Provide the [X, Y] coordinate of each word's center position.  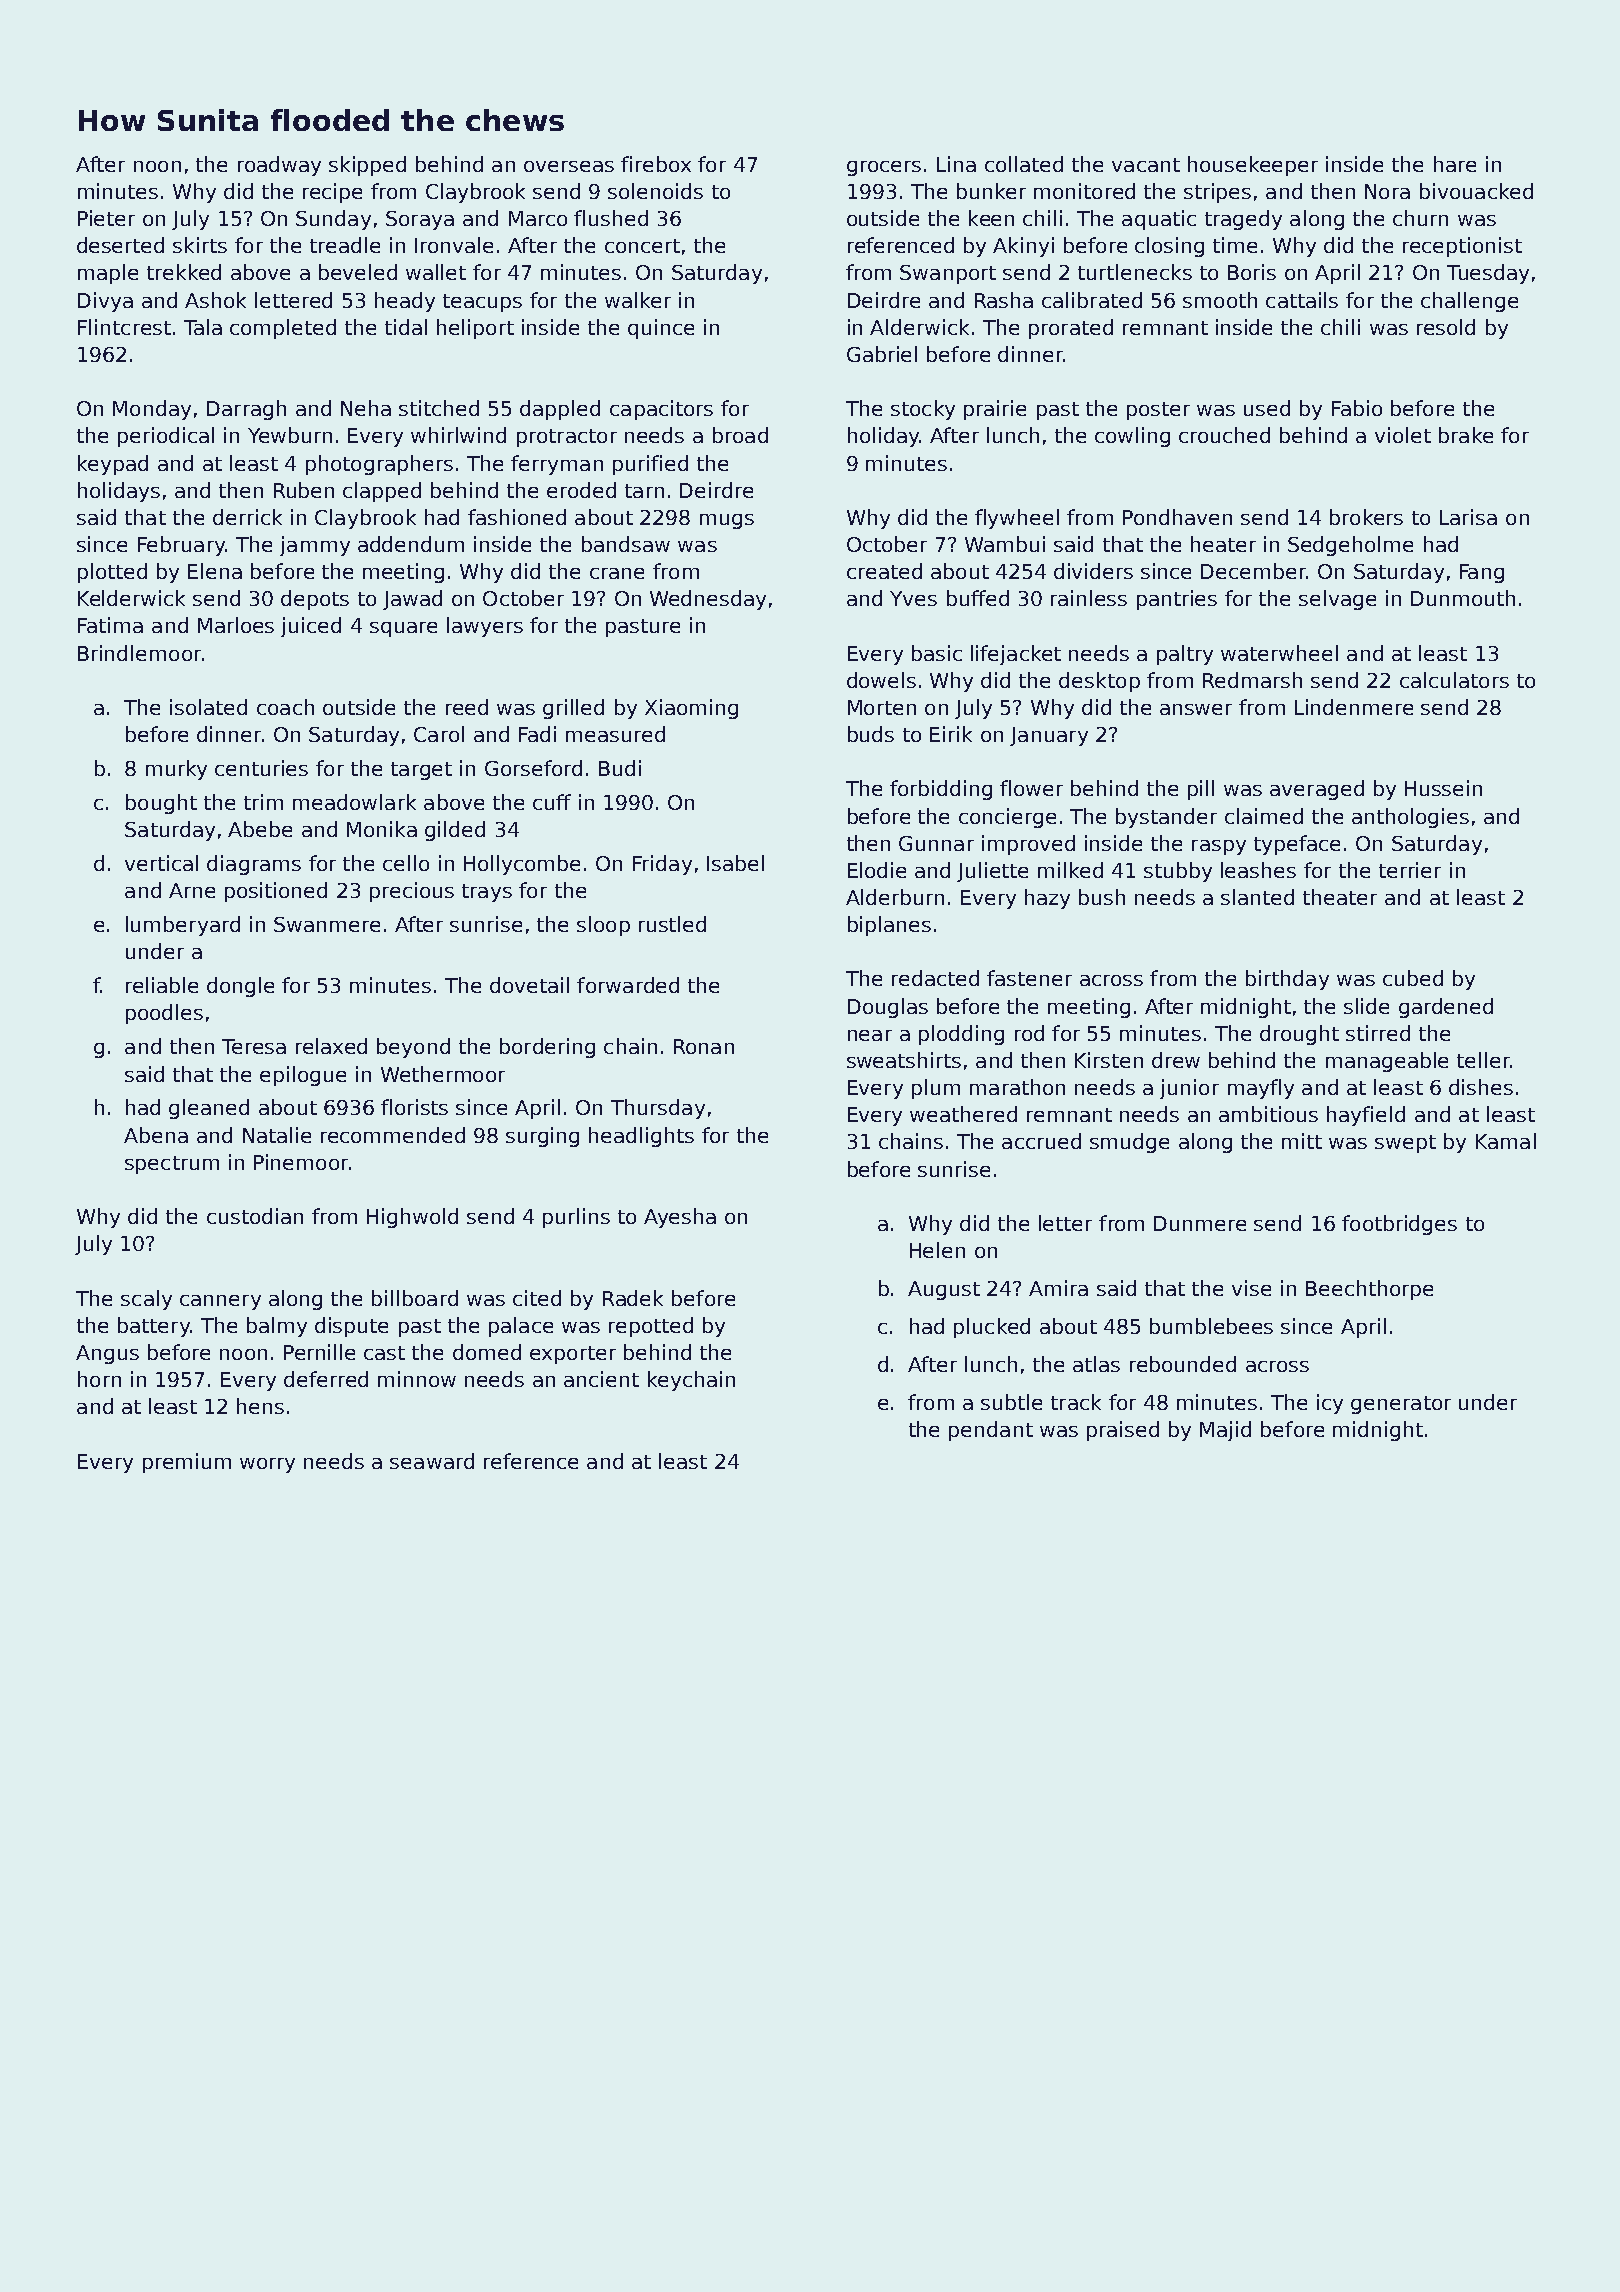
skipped [367, 166]
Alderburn [895, 897]
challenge [1469, 302]
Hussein [1443, 788]
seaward [432, 1461]
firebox [656, 164]
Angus [107, 1354]
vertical [161, 863]
